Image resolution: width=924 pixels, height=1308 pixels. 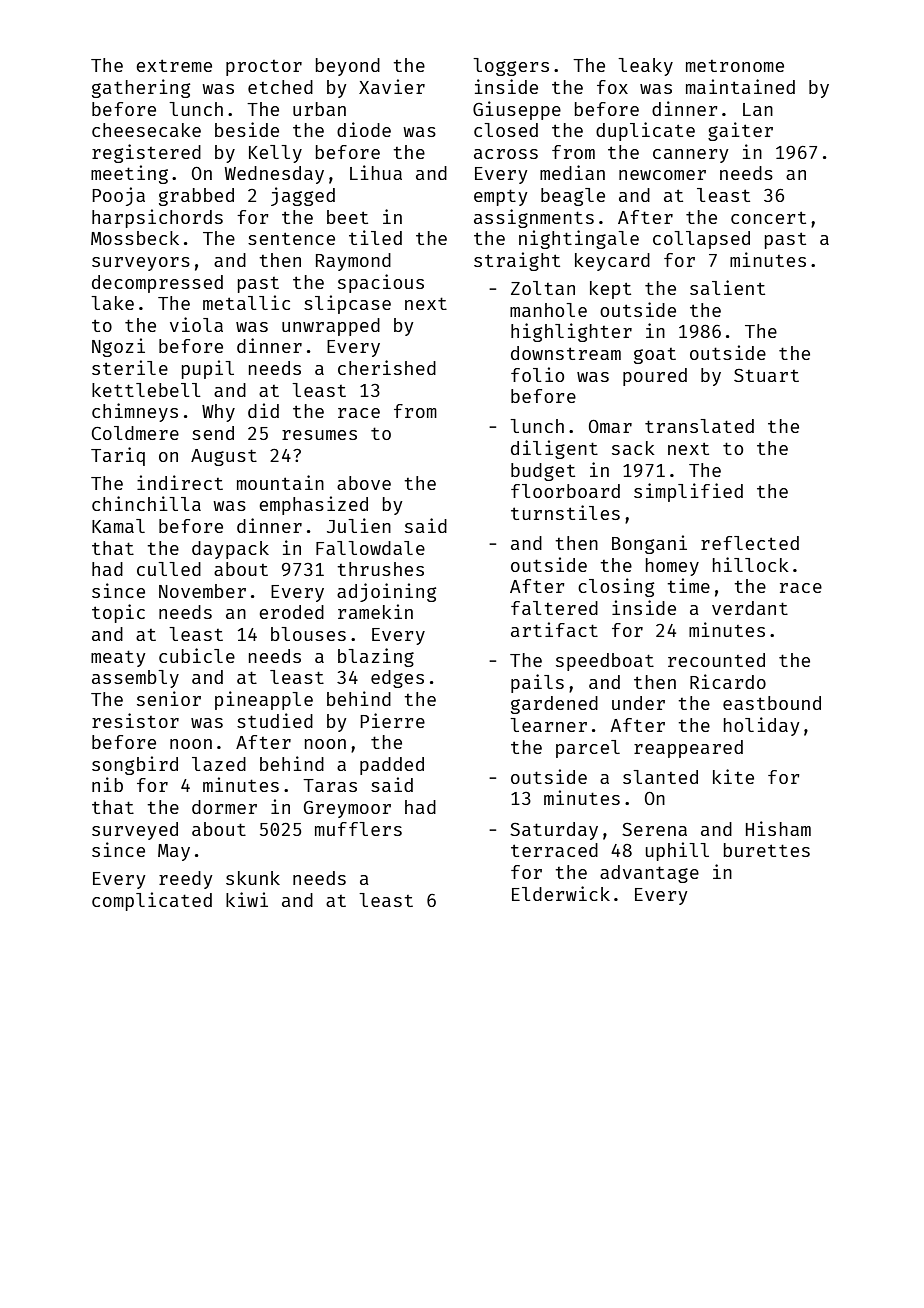 I want to click on chimneys, so click(x=135, y=412).
